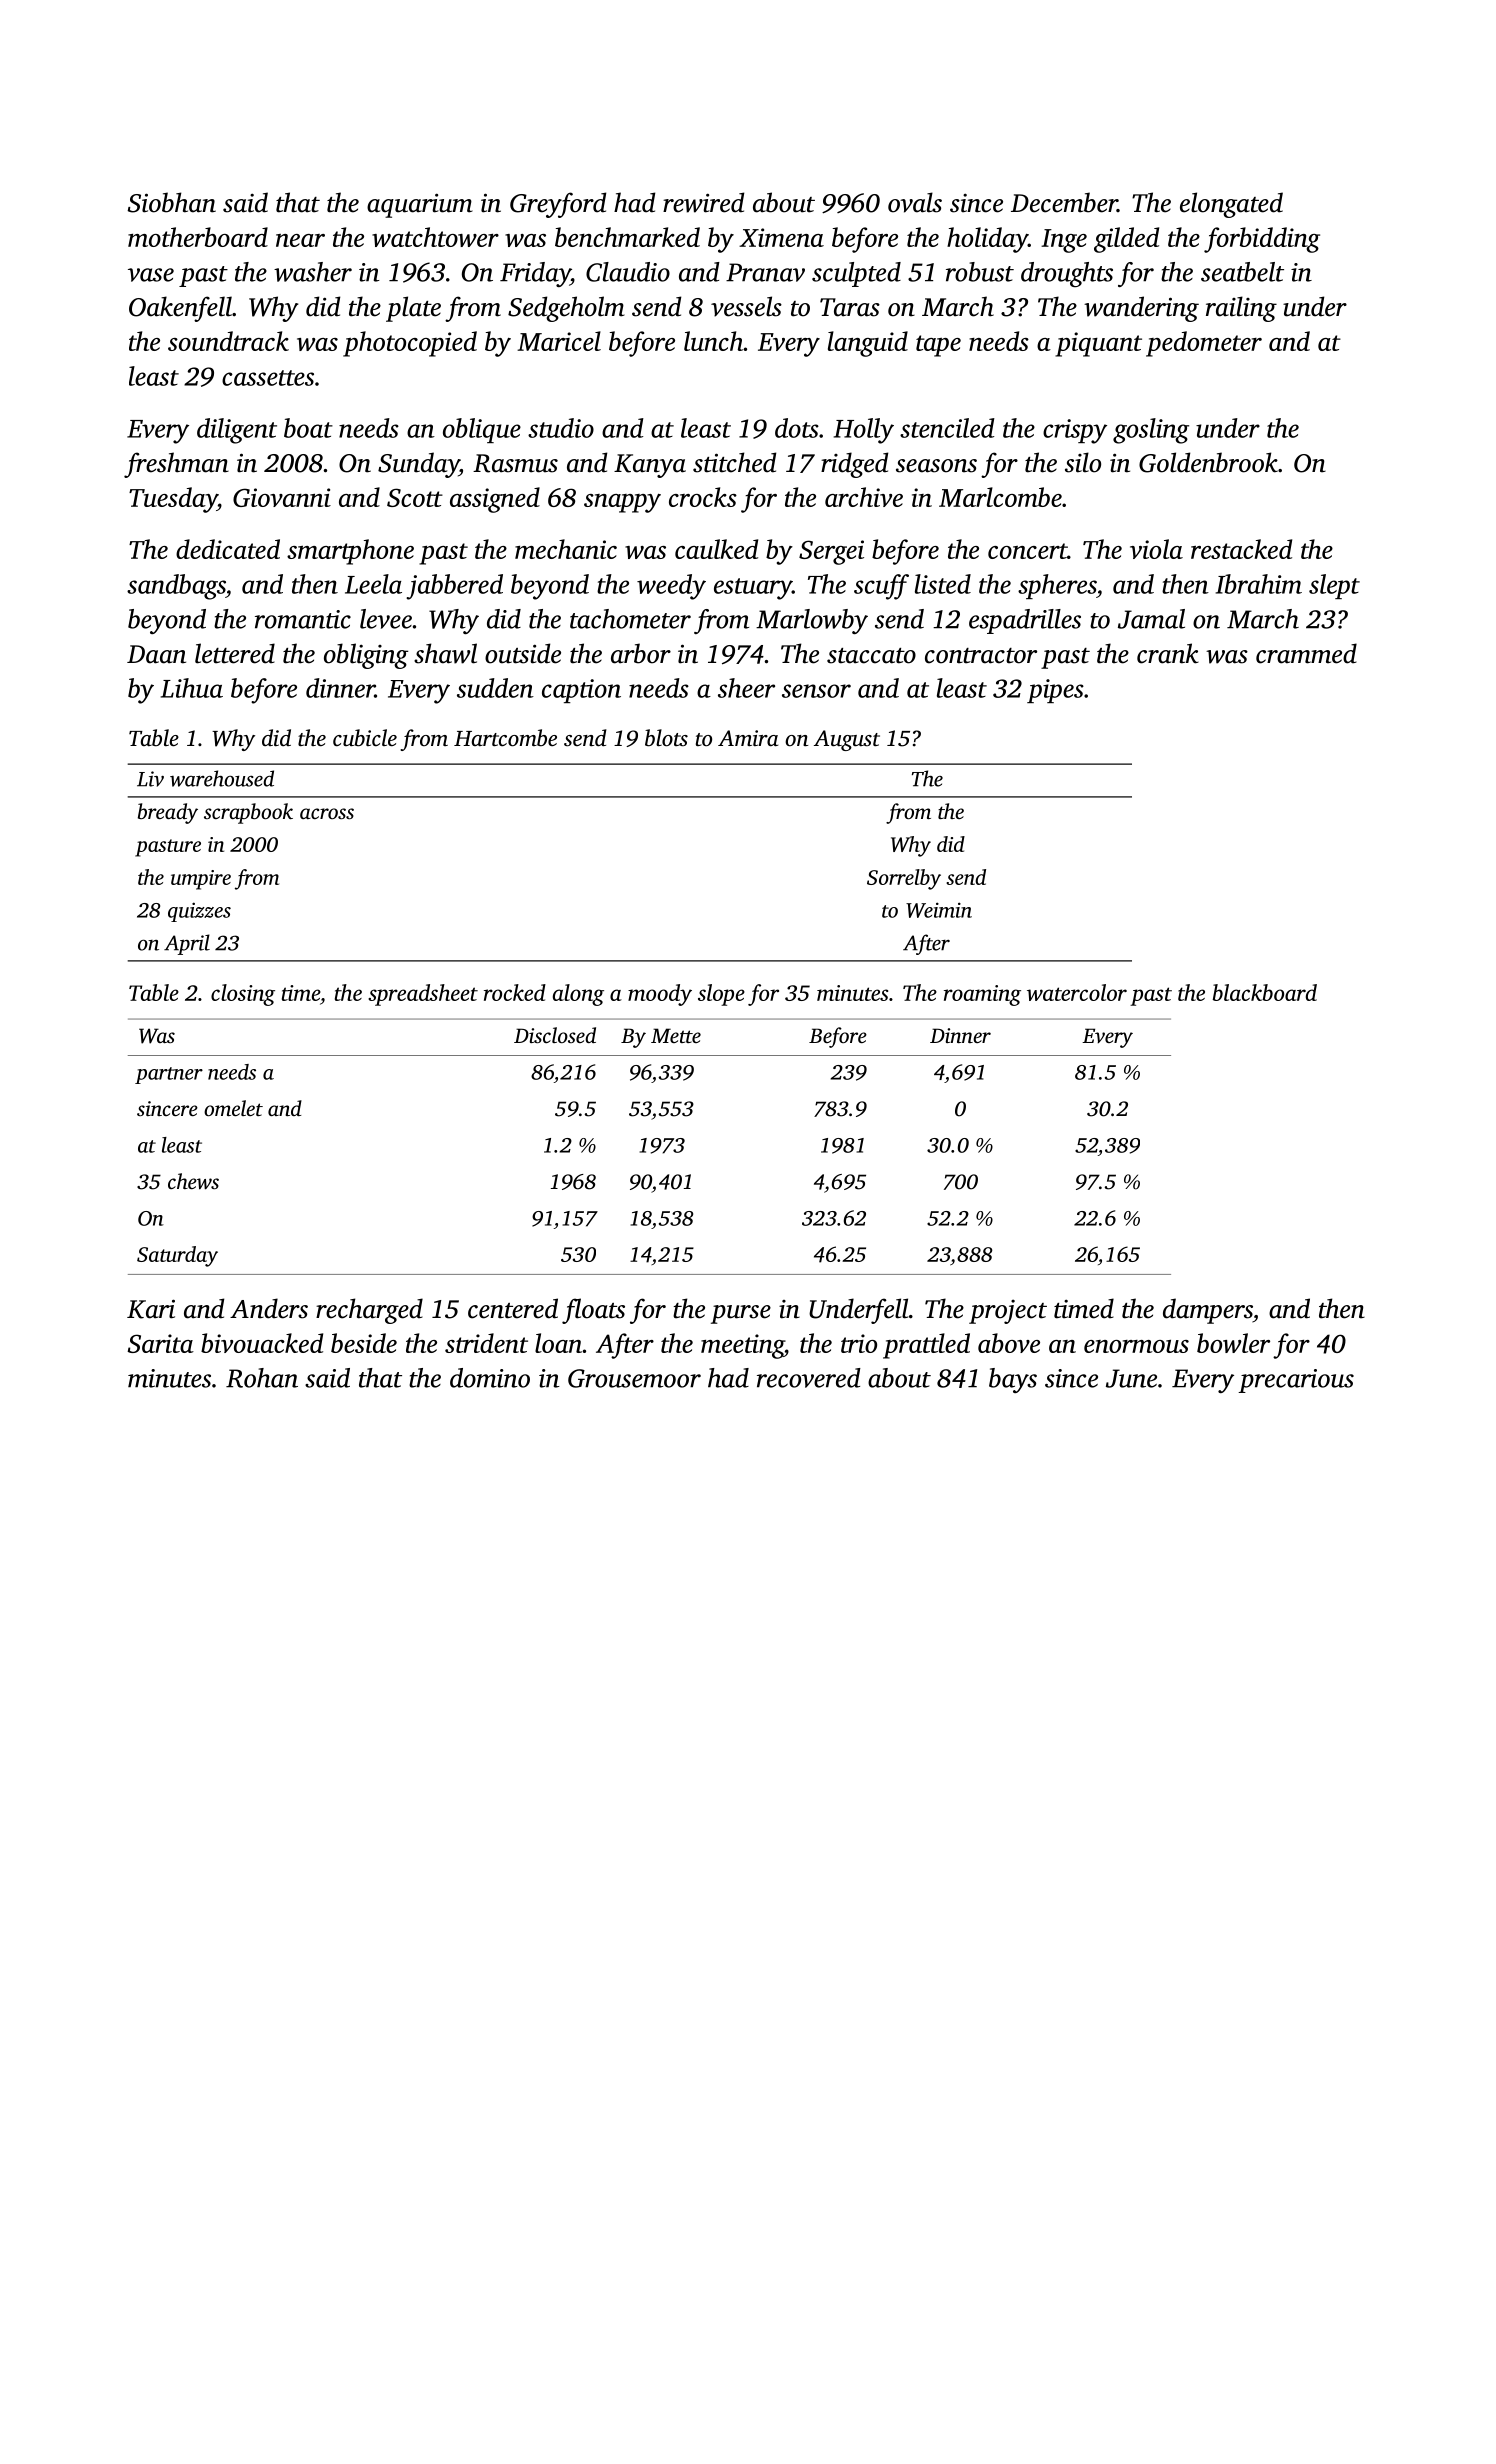  I want to click on Sorrelby, so click(904, 879).
